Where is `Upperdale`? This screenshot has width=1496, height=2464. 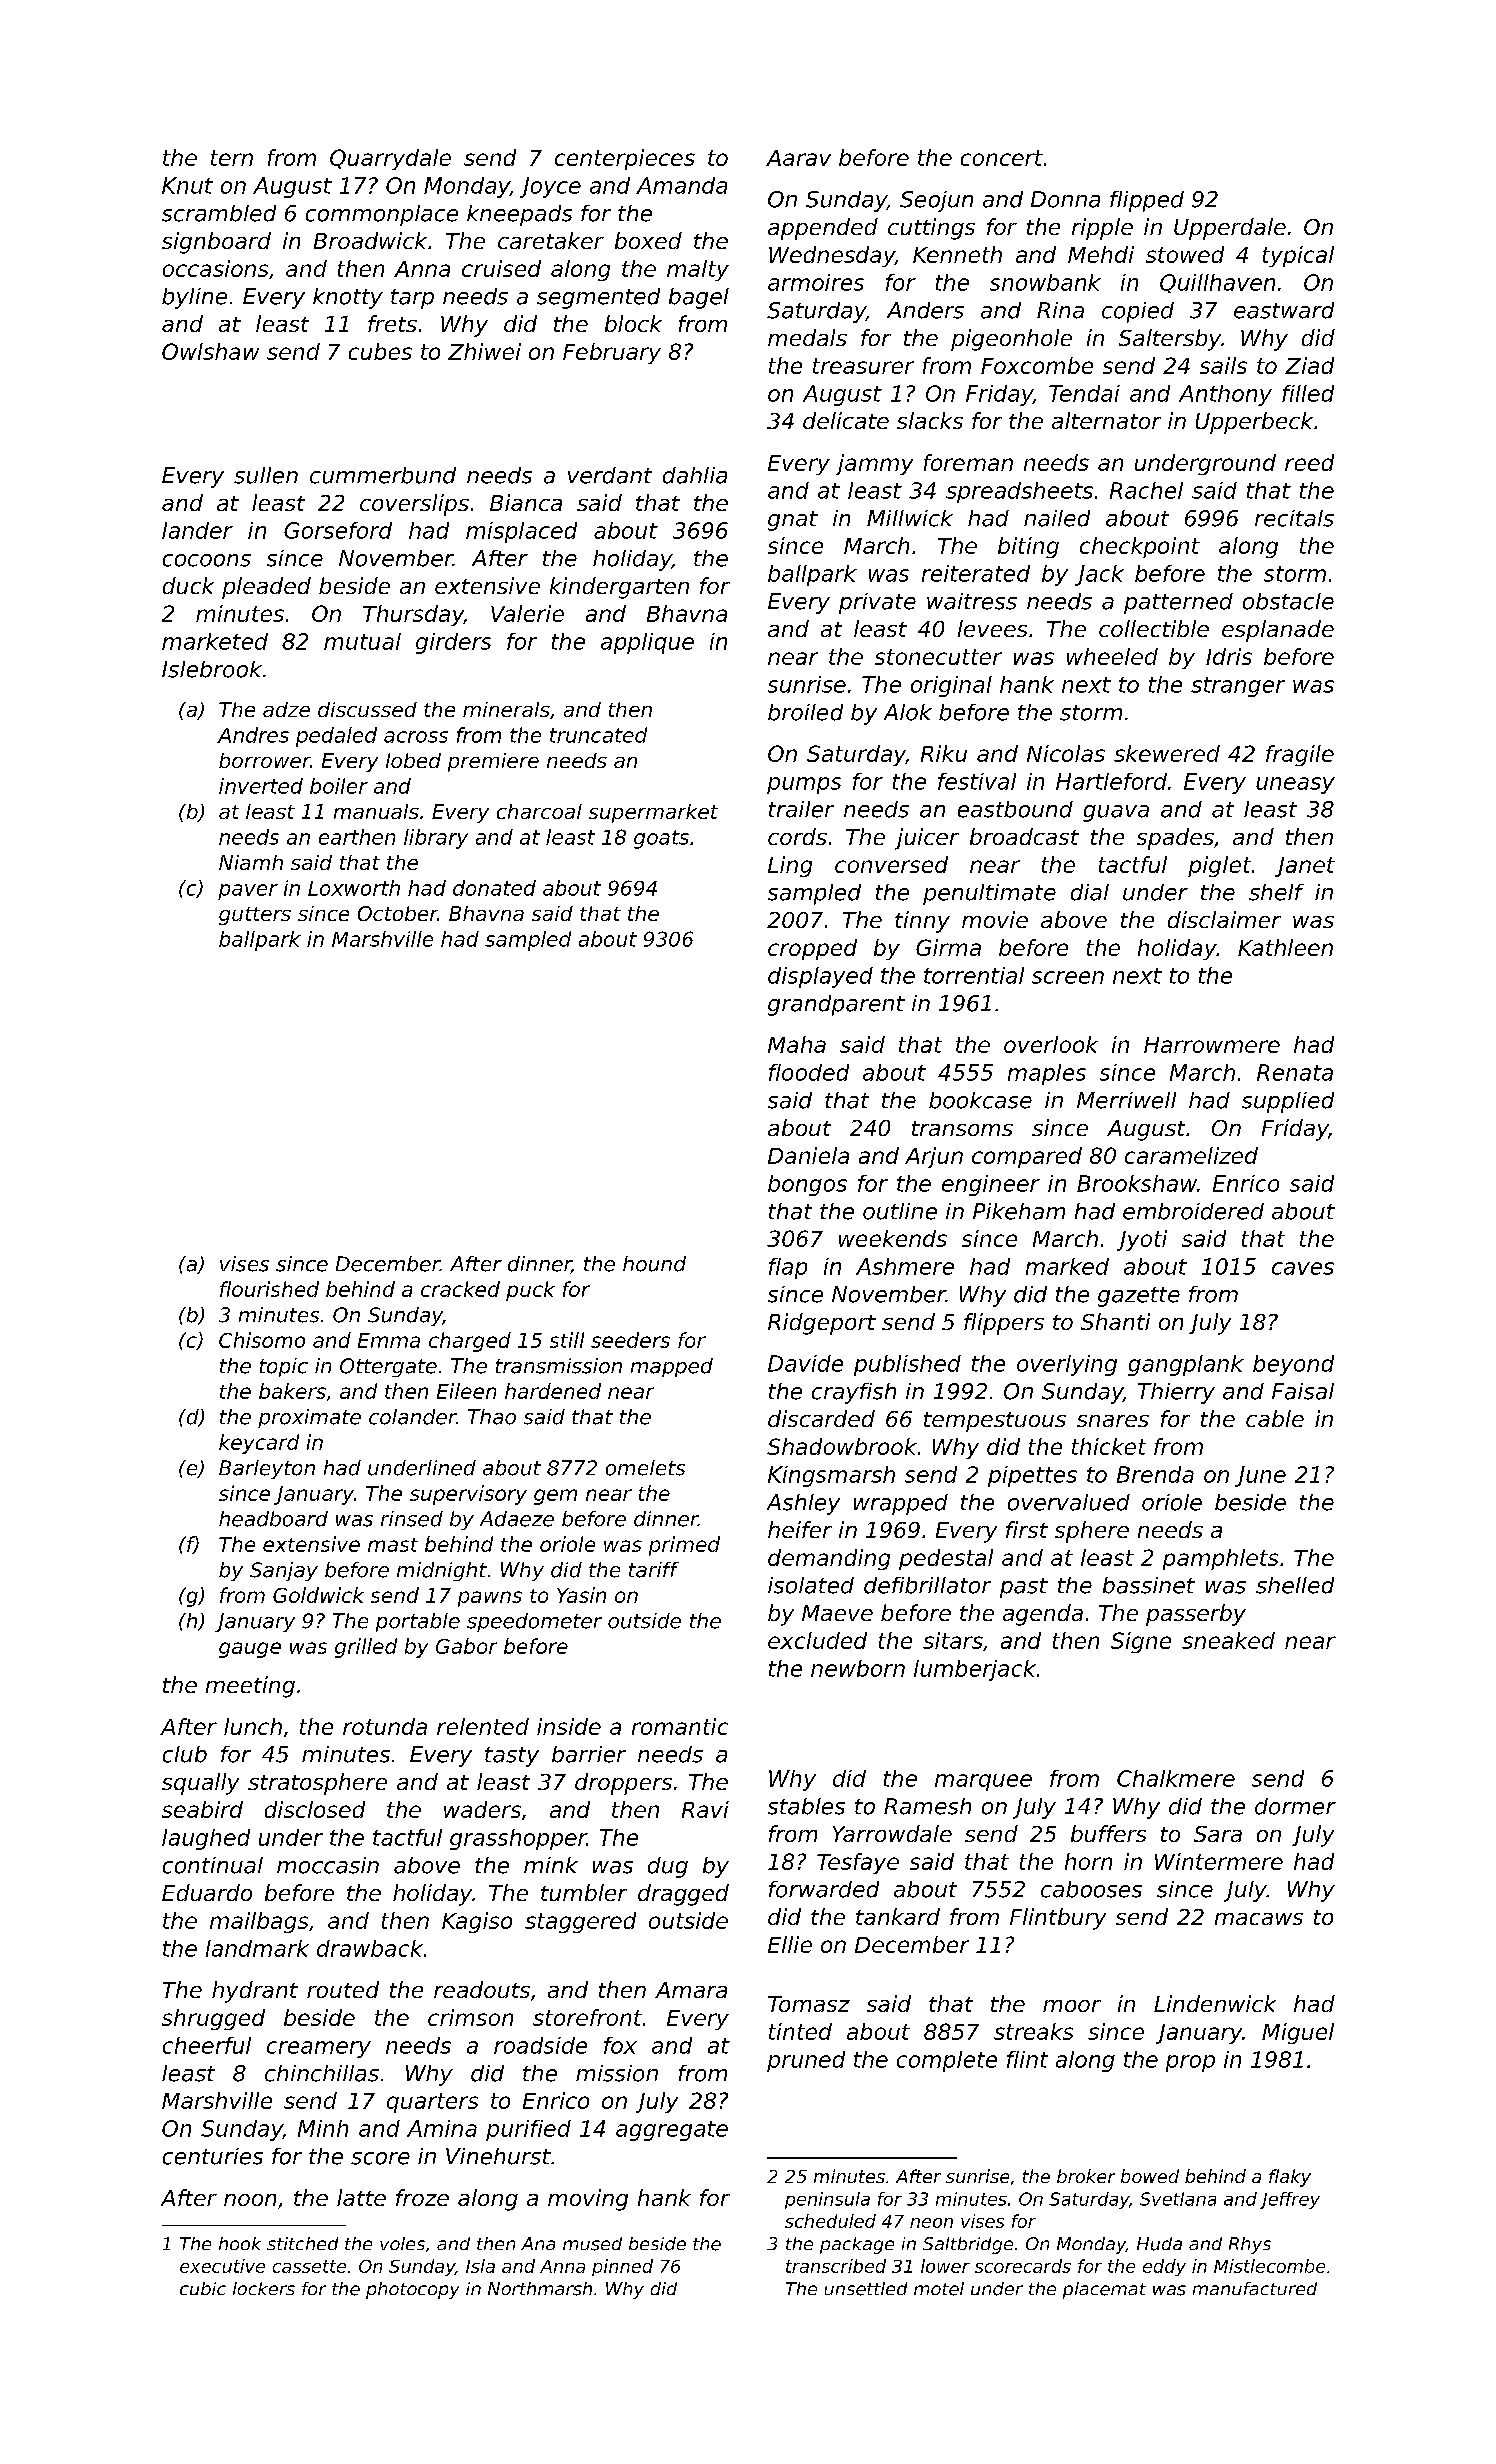
Upperdale is located at coordinates (1230, 229).
